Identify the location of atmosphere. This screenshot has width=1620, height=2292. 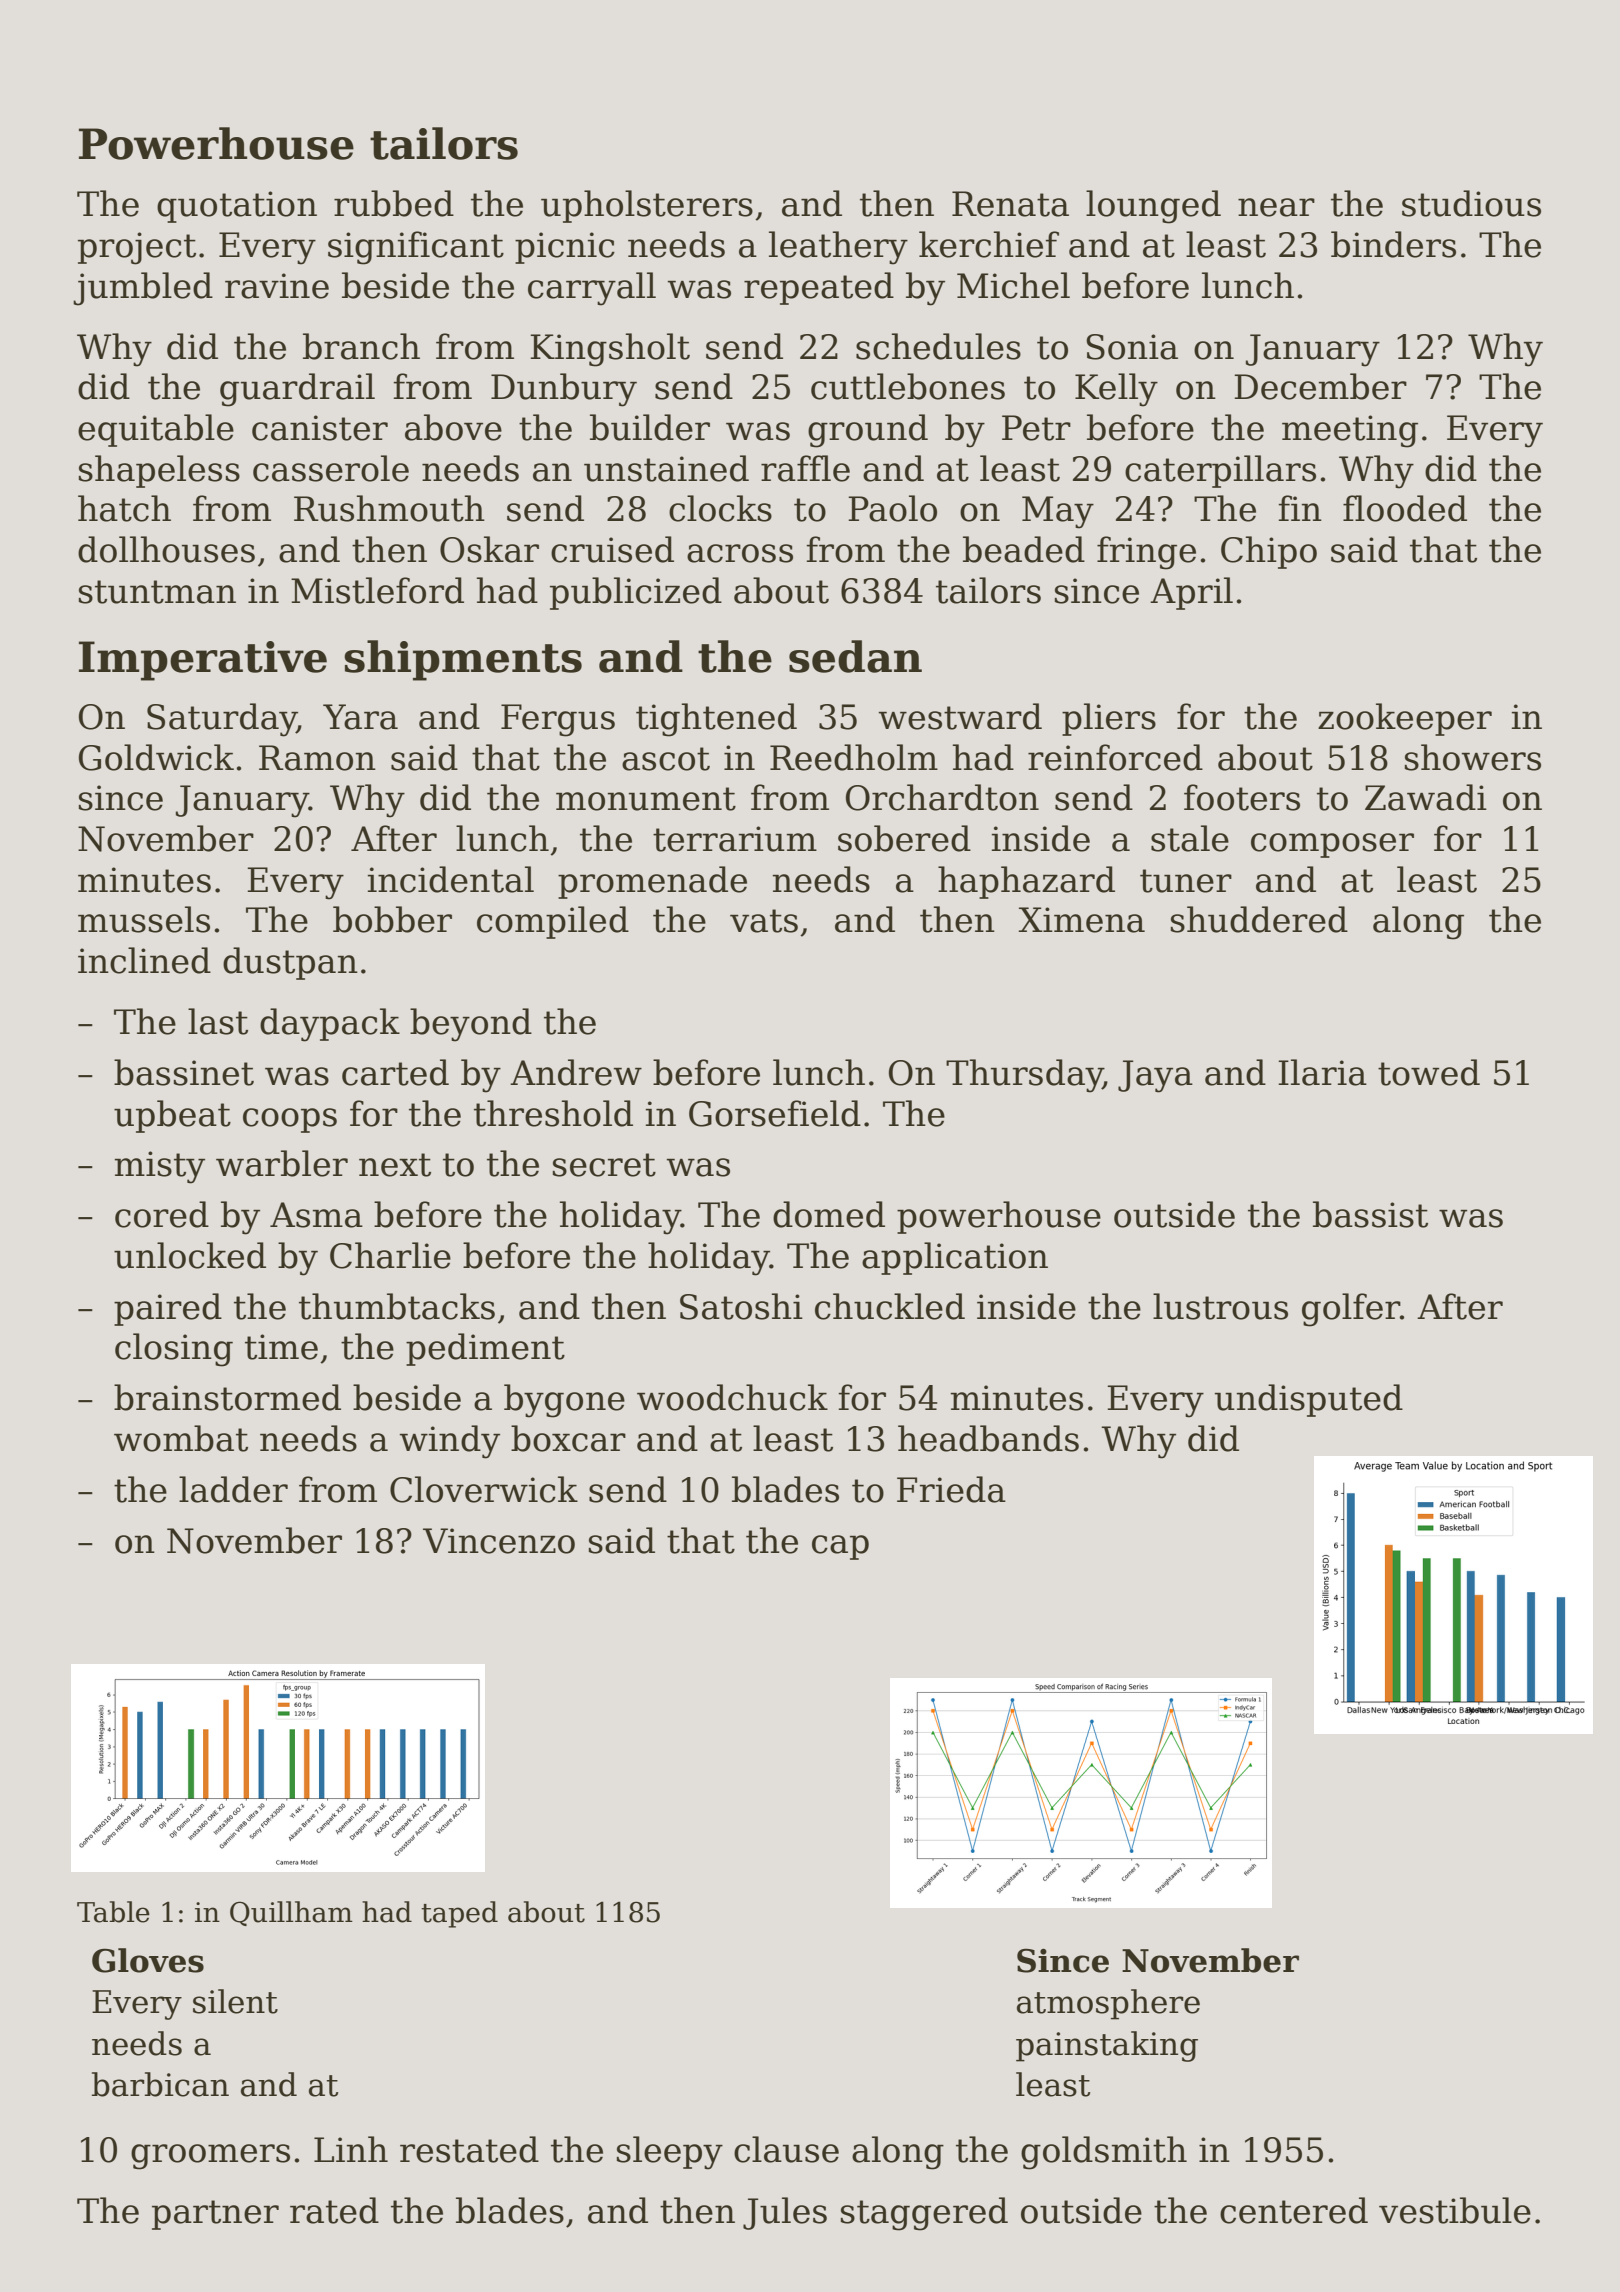
(1108, 2004).
